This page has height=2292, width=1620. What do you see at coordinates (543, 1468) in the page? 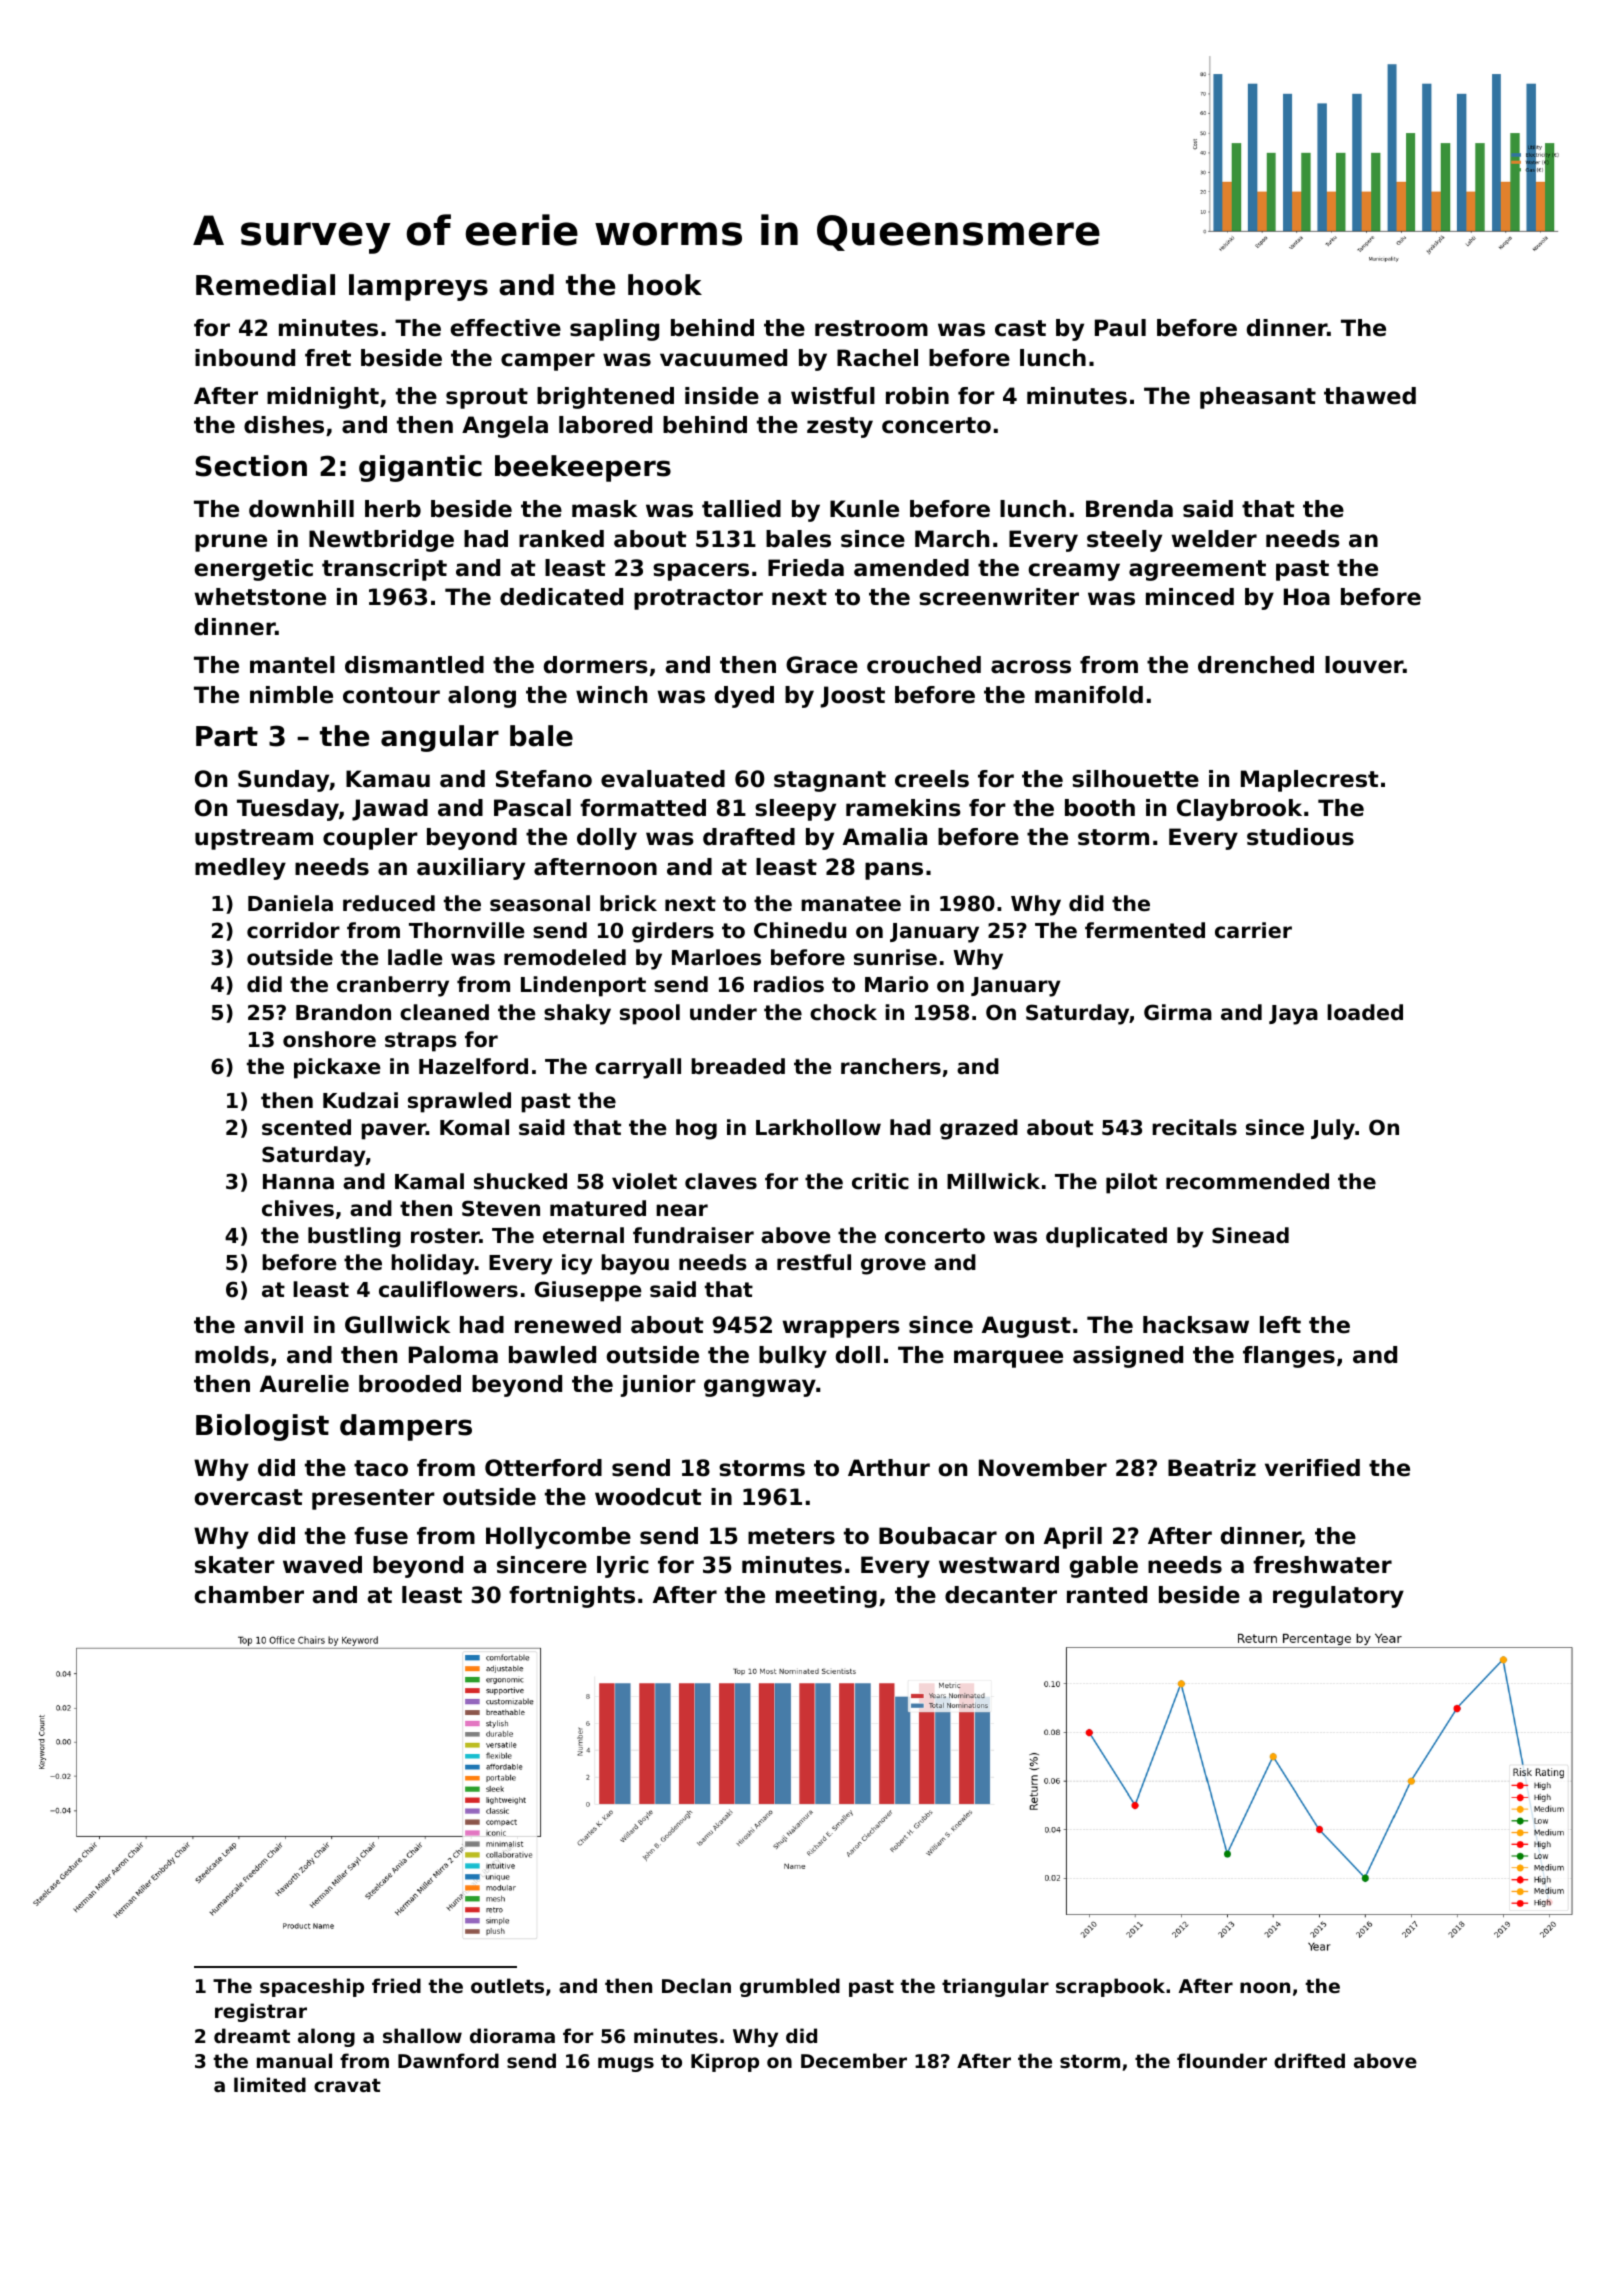
I see `Otterford` at bounding box center [543, 1468].
